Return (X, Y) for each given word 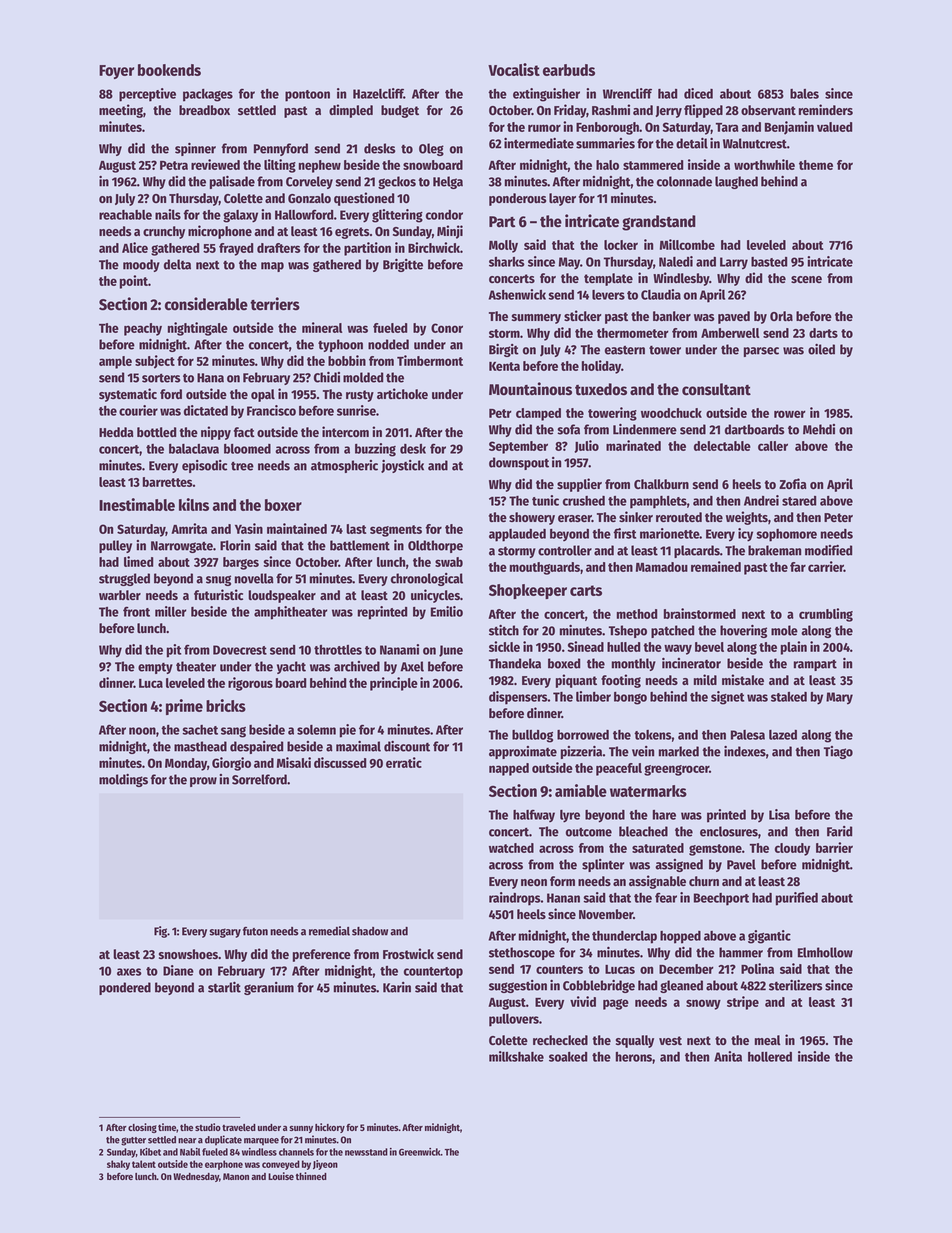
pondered (125, 988)
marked (679, 751)
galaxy (240, 216)
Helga (448, 182)
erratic (404, 762)
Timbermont (430, 360)
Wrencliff (627, 93)
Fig (160, 932)
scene (806, 279)
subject (155, 362)
